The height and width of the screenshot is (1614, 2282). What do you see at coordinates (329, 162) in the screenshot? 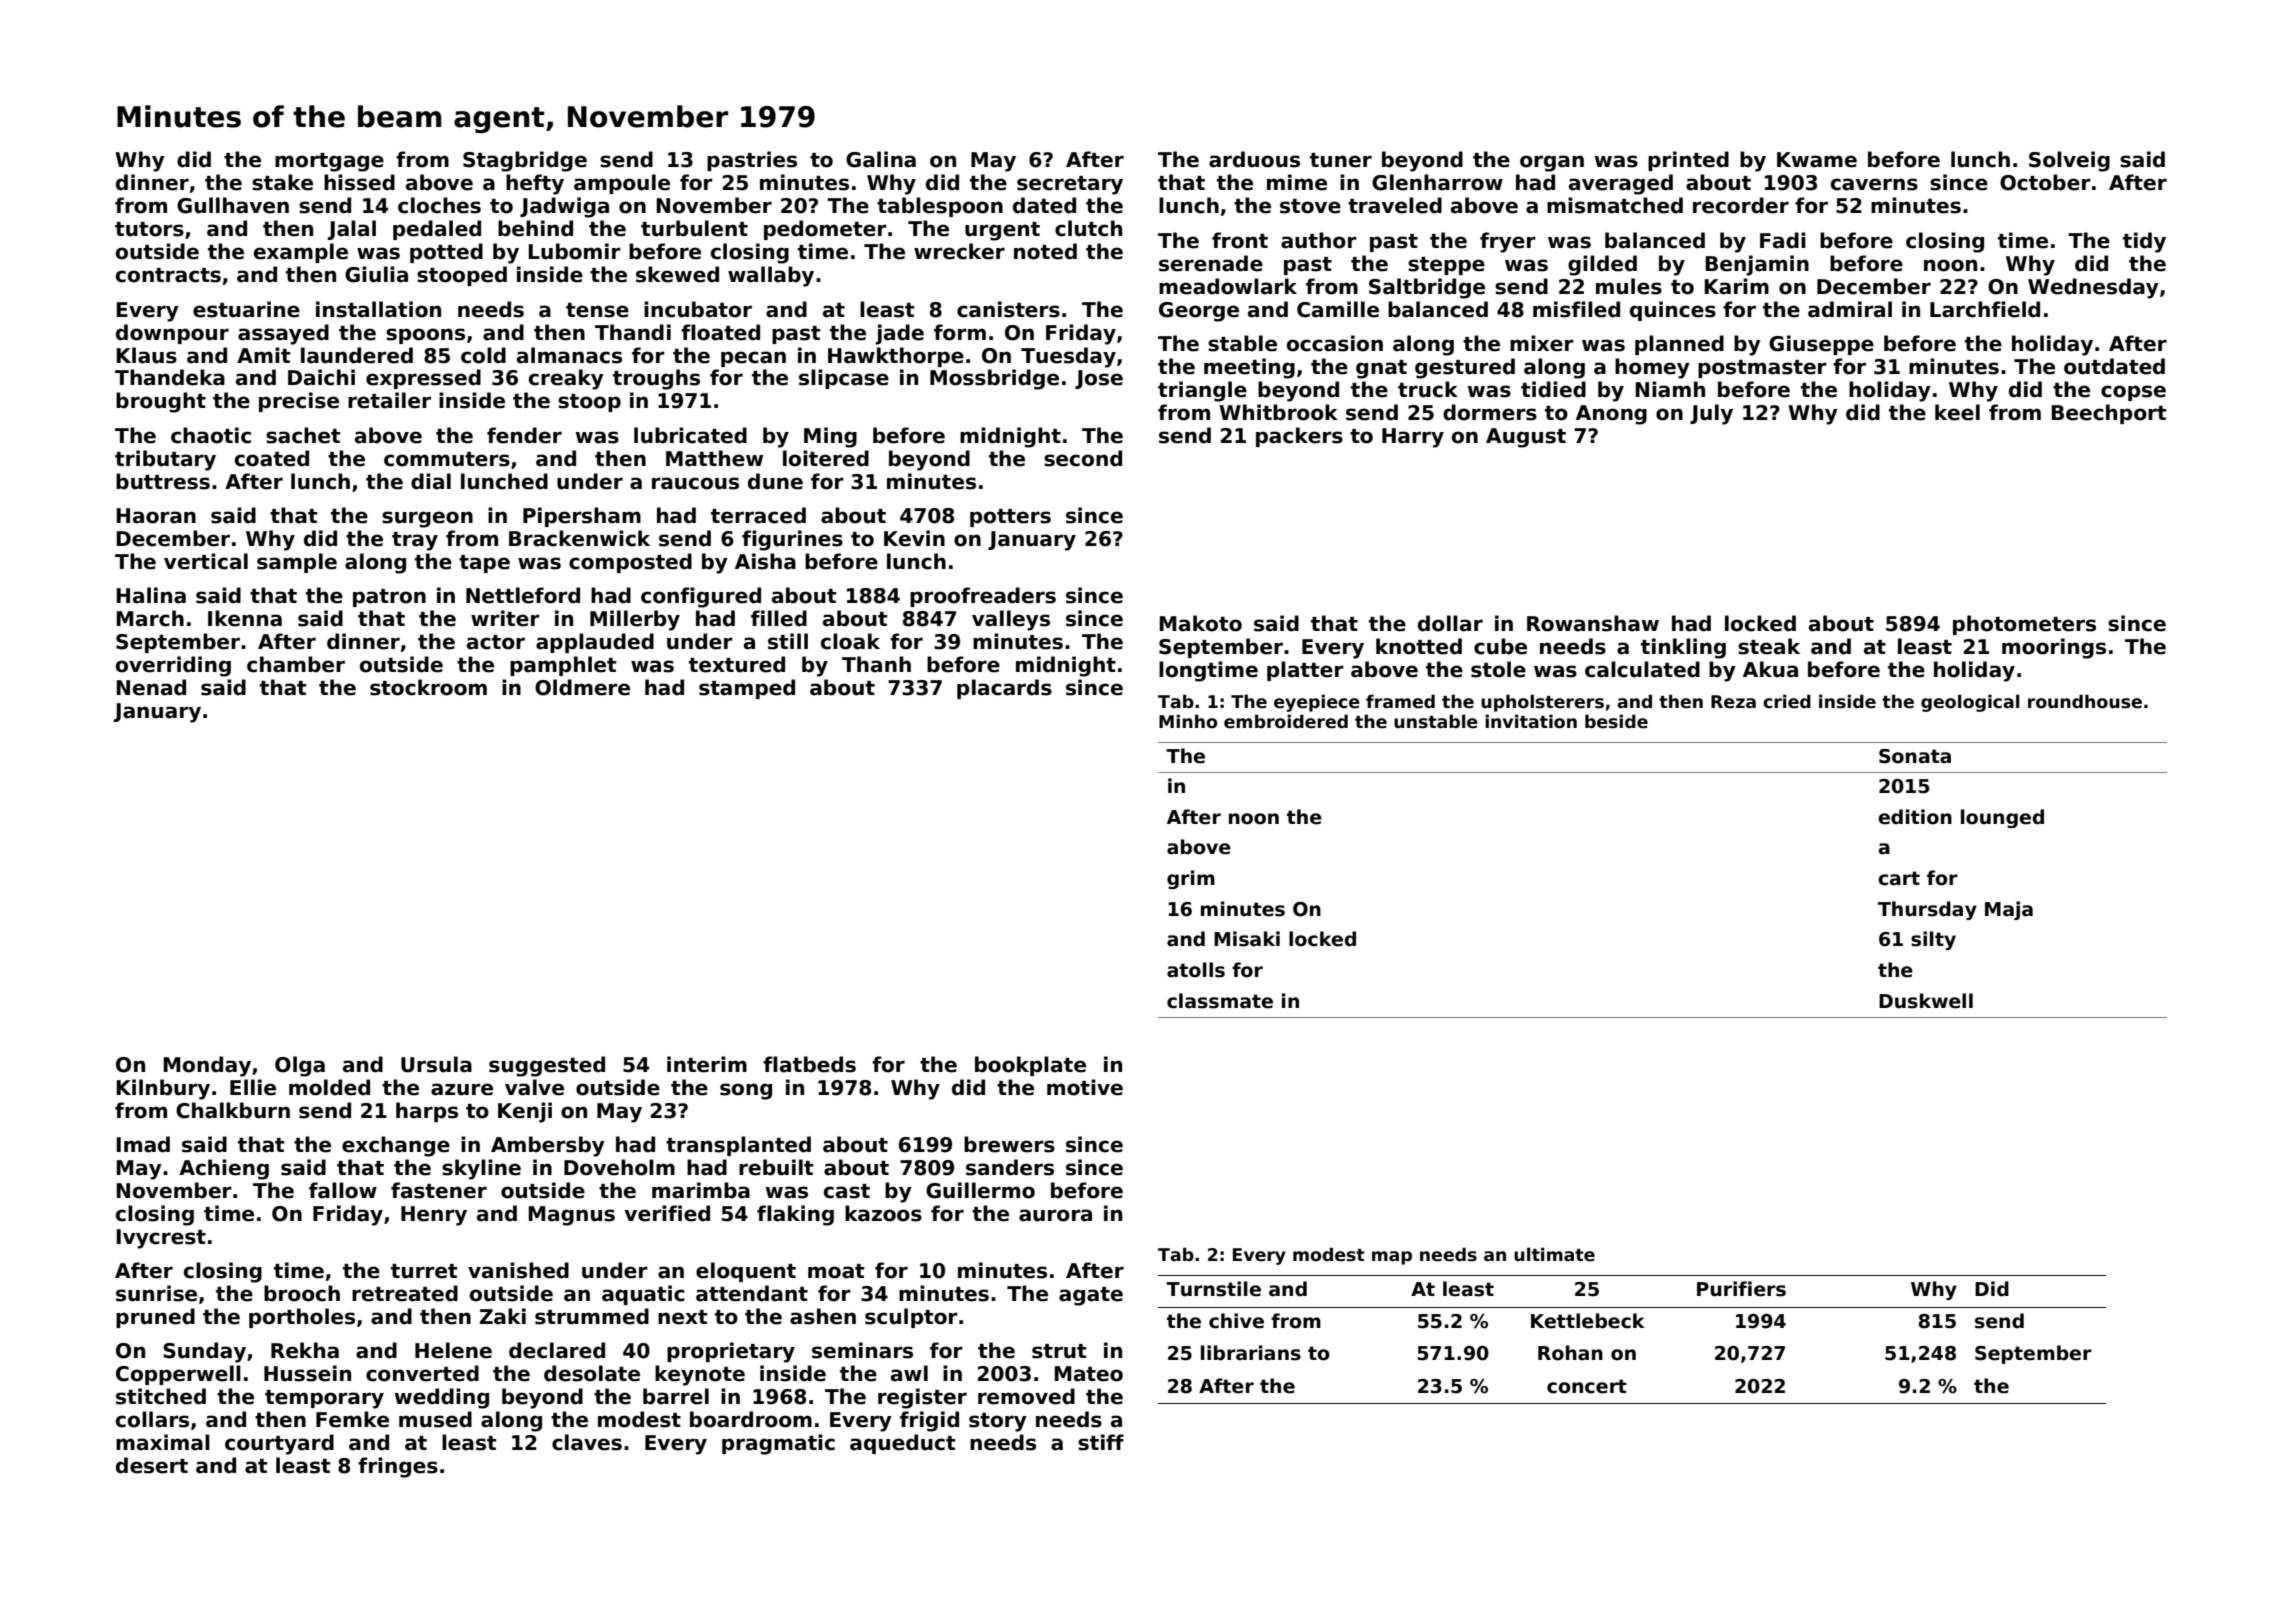
I see `mortgage` at bounding box center [329, 162].
